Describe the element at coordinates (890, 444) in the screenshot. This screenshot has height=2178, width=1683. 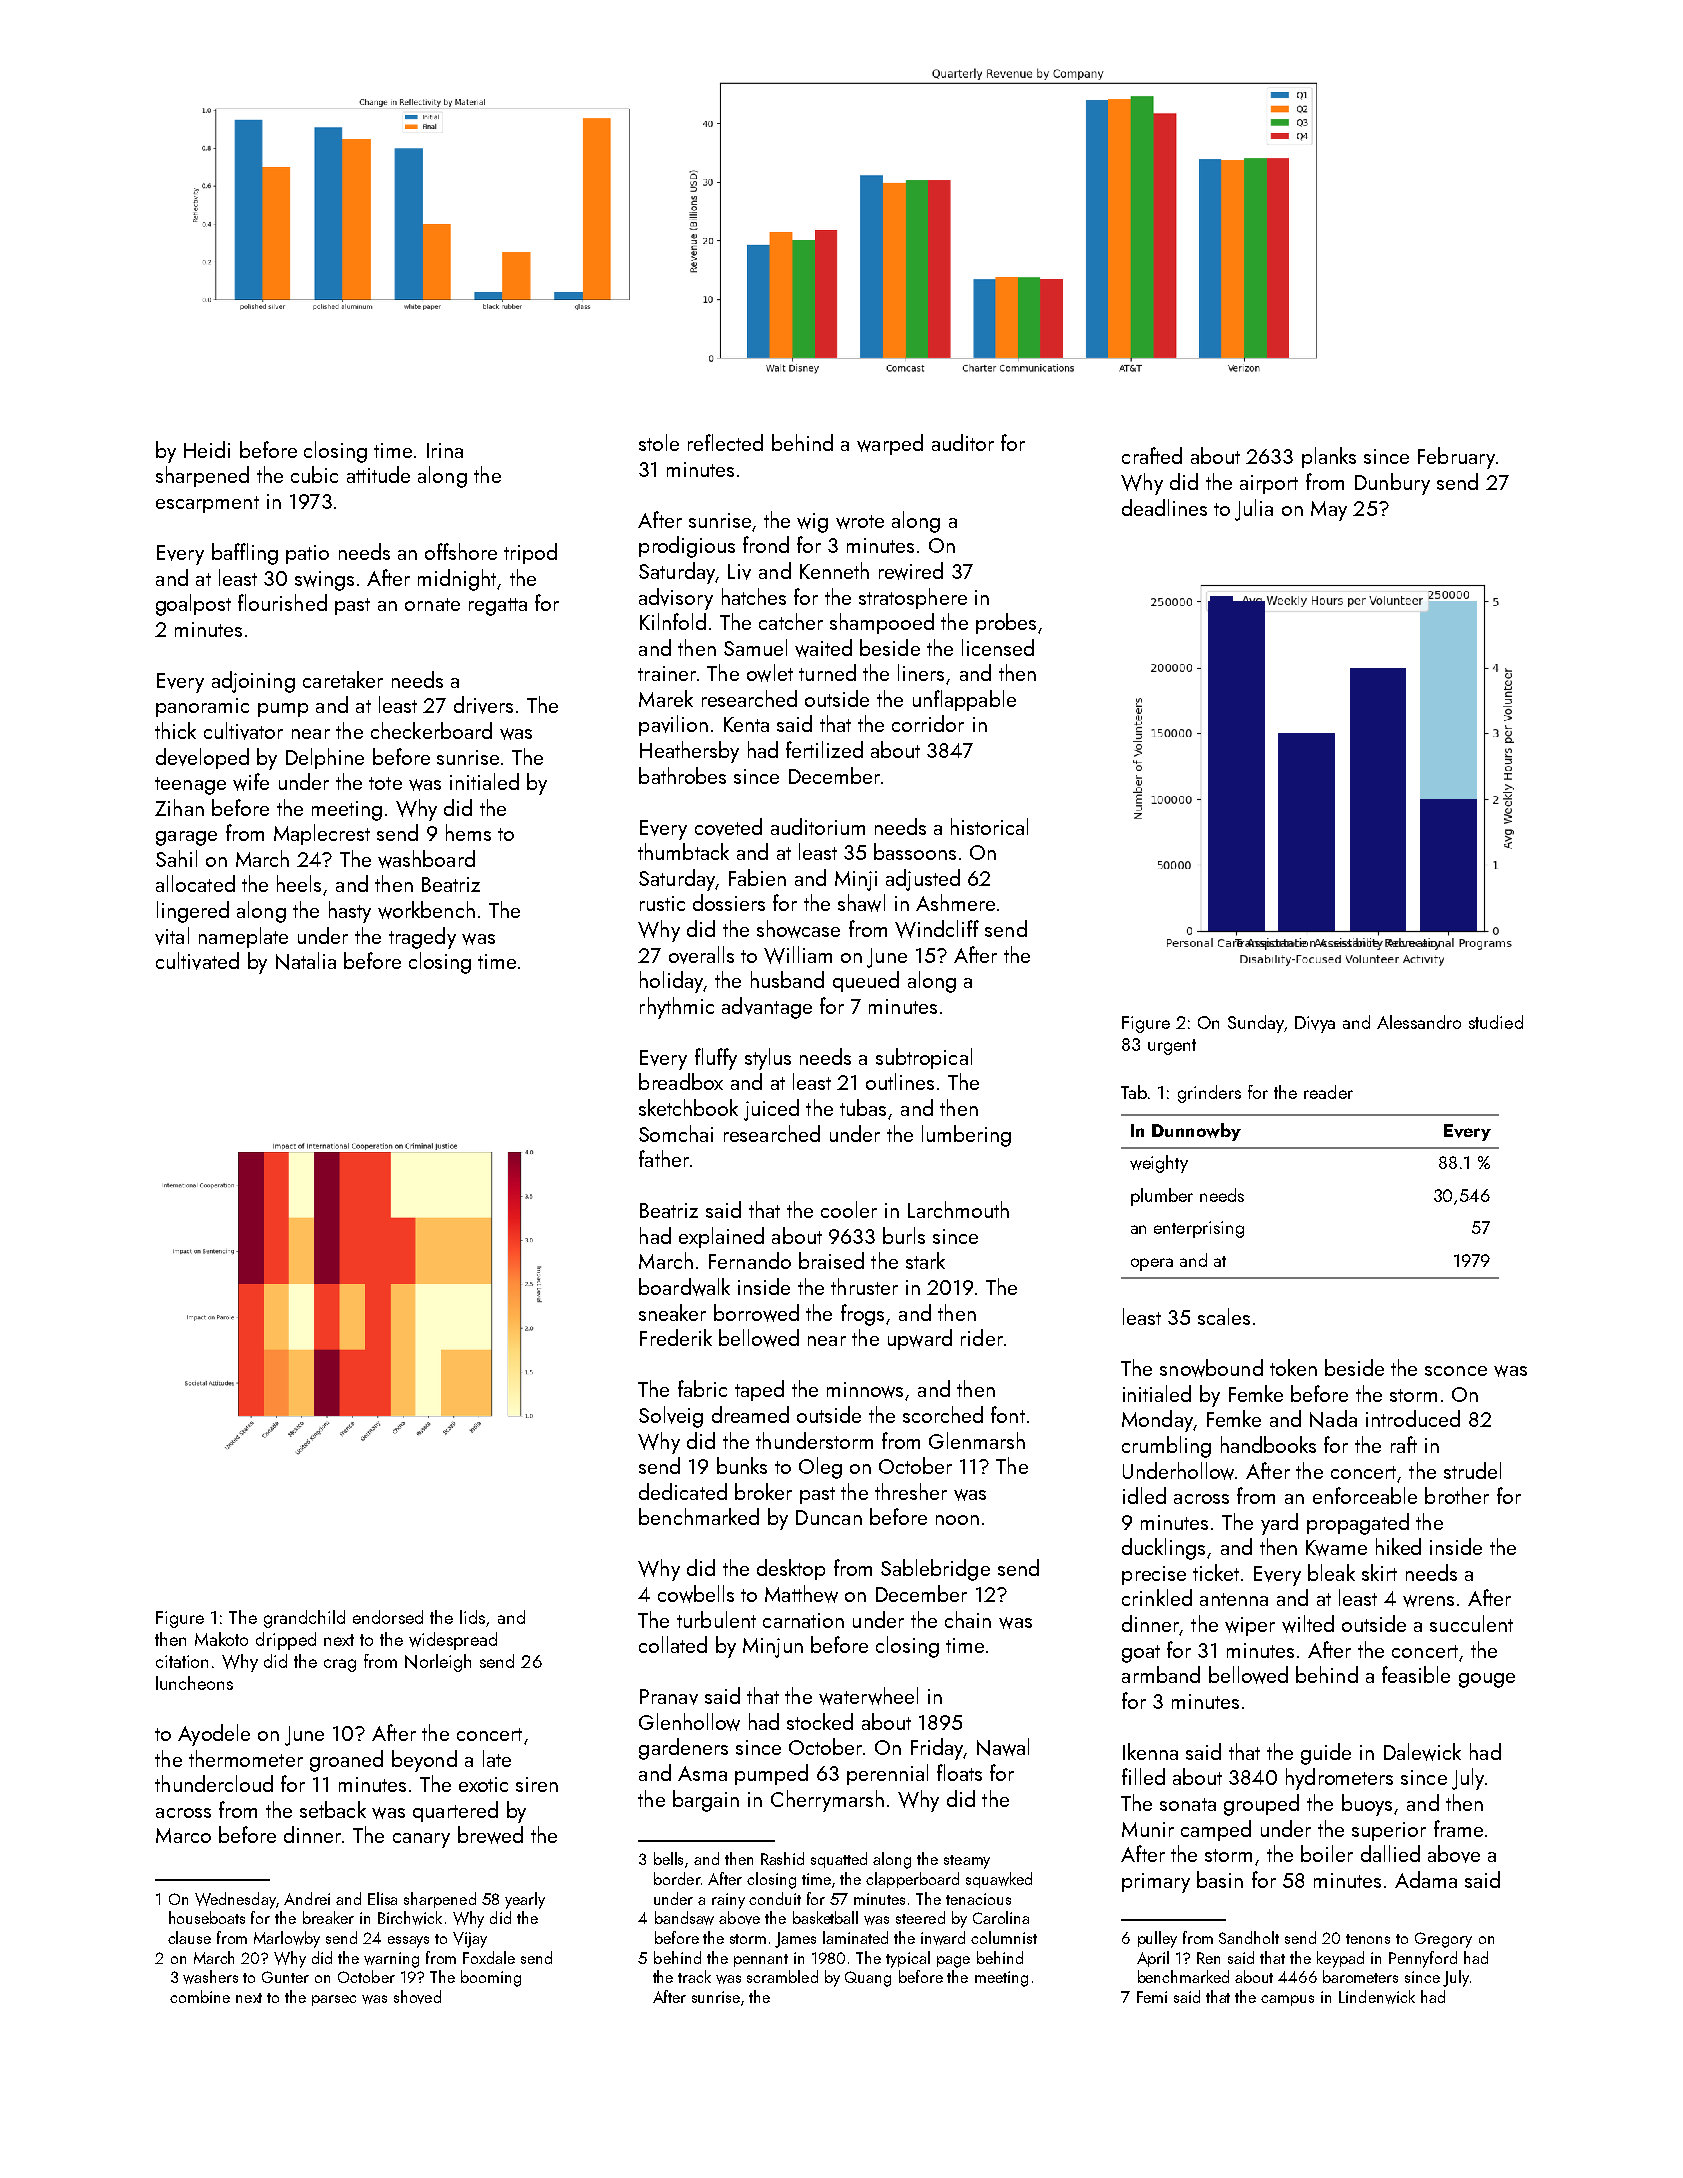
I see `warped` at that location.
